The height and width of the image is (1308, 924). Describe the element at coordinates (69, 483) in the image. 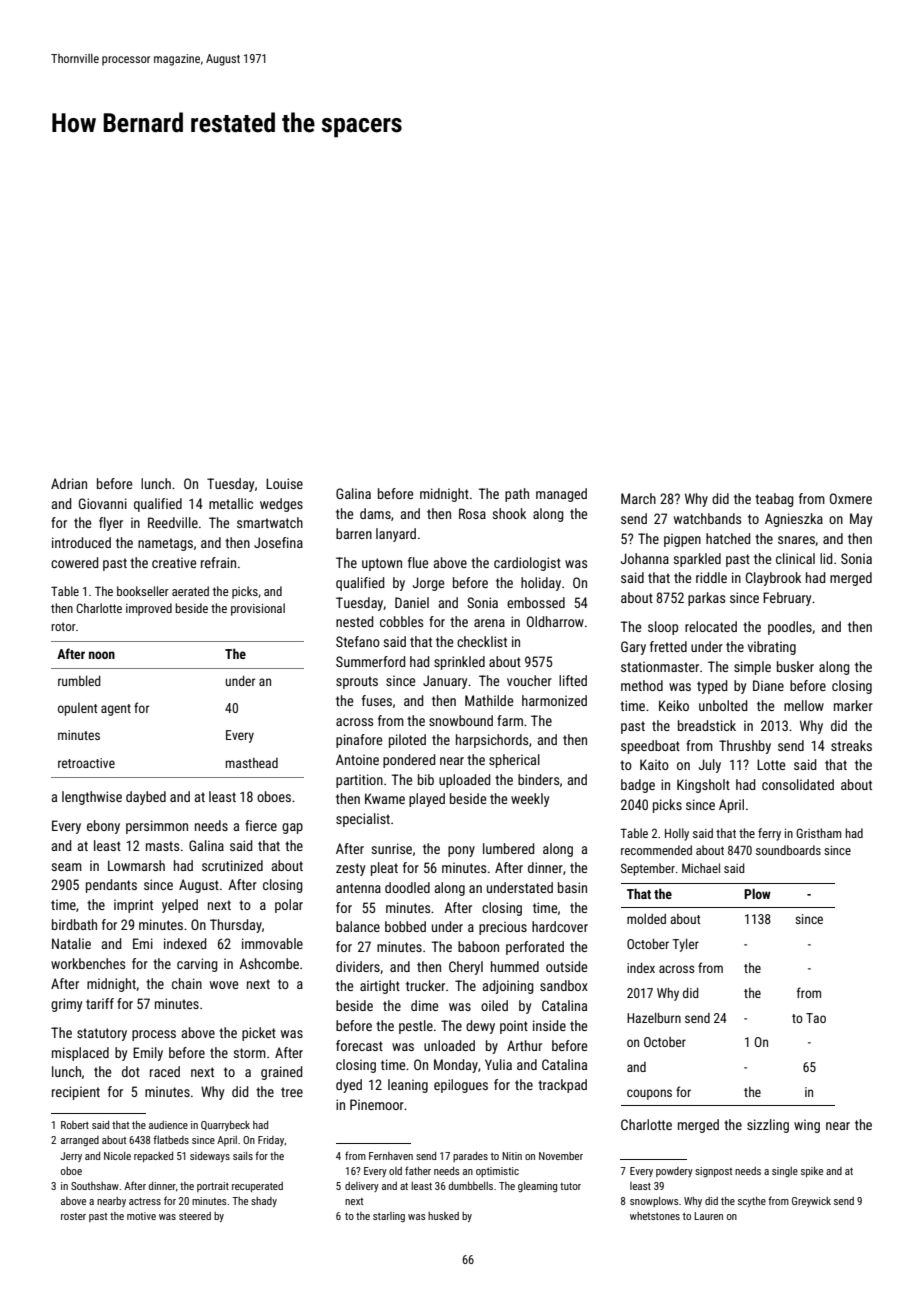

I see `Adrian` at that location.
